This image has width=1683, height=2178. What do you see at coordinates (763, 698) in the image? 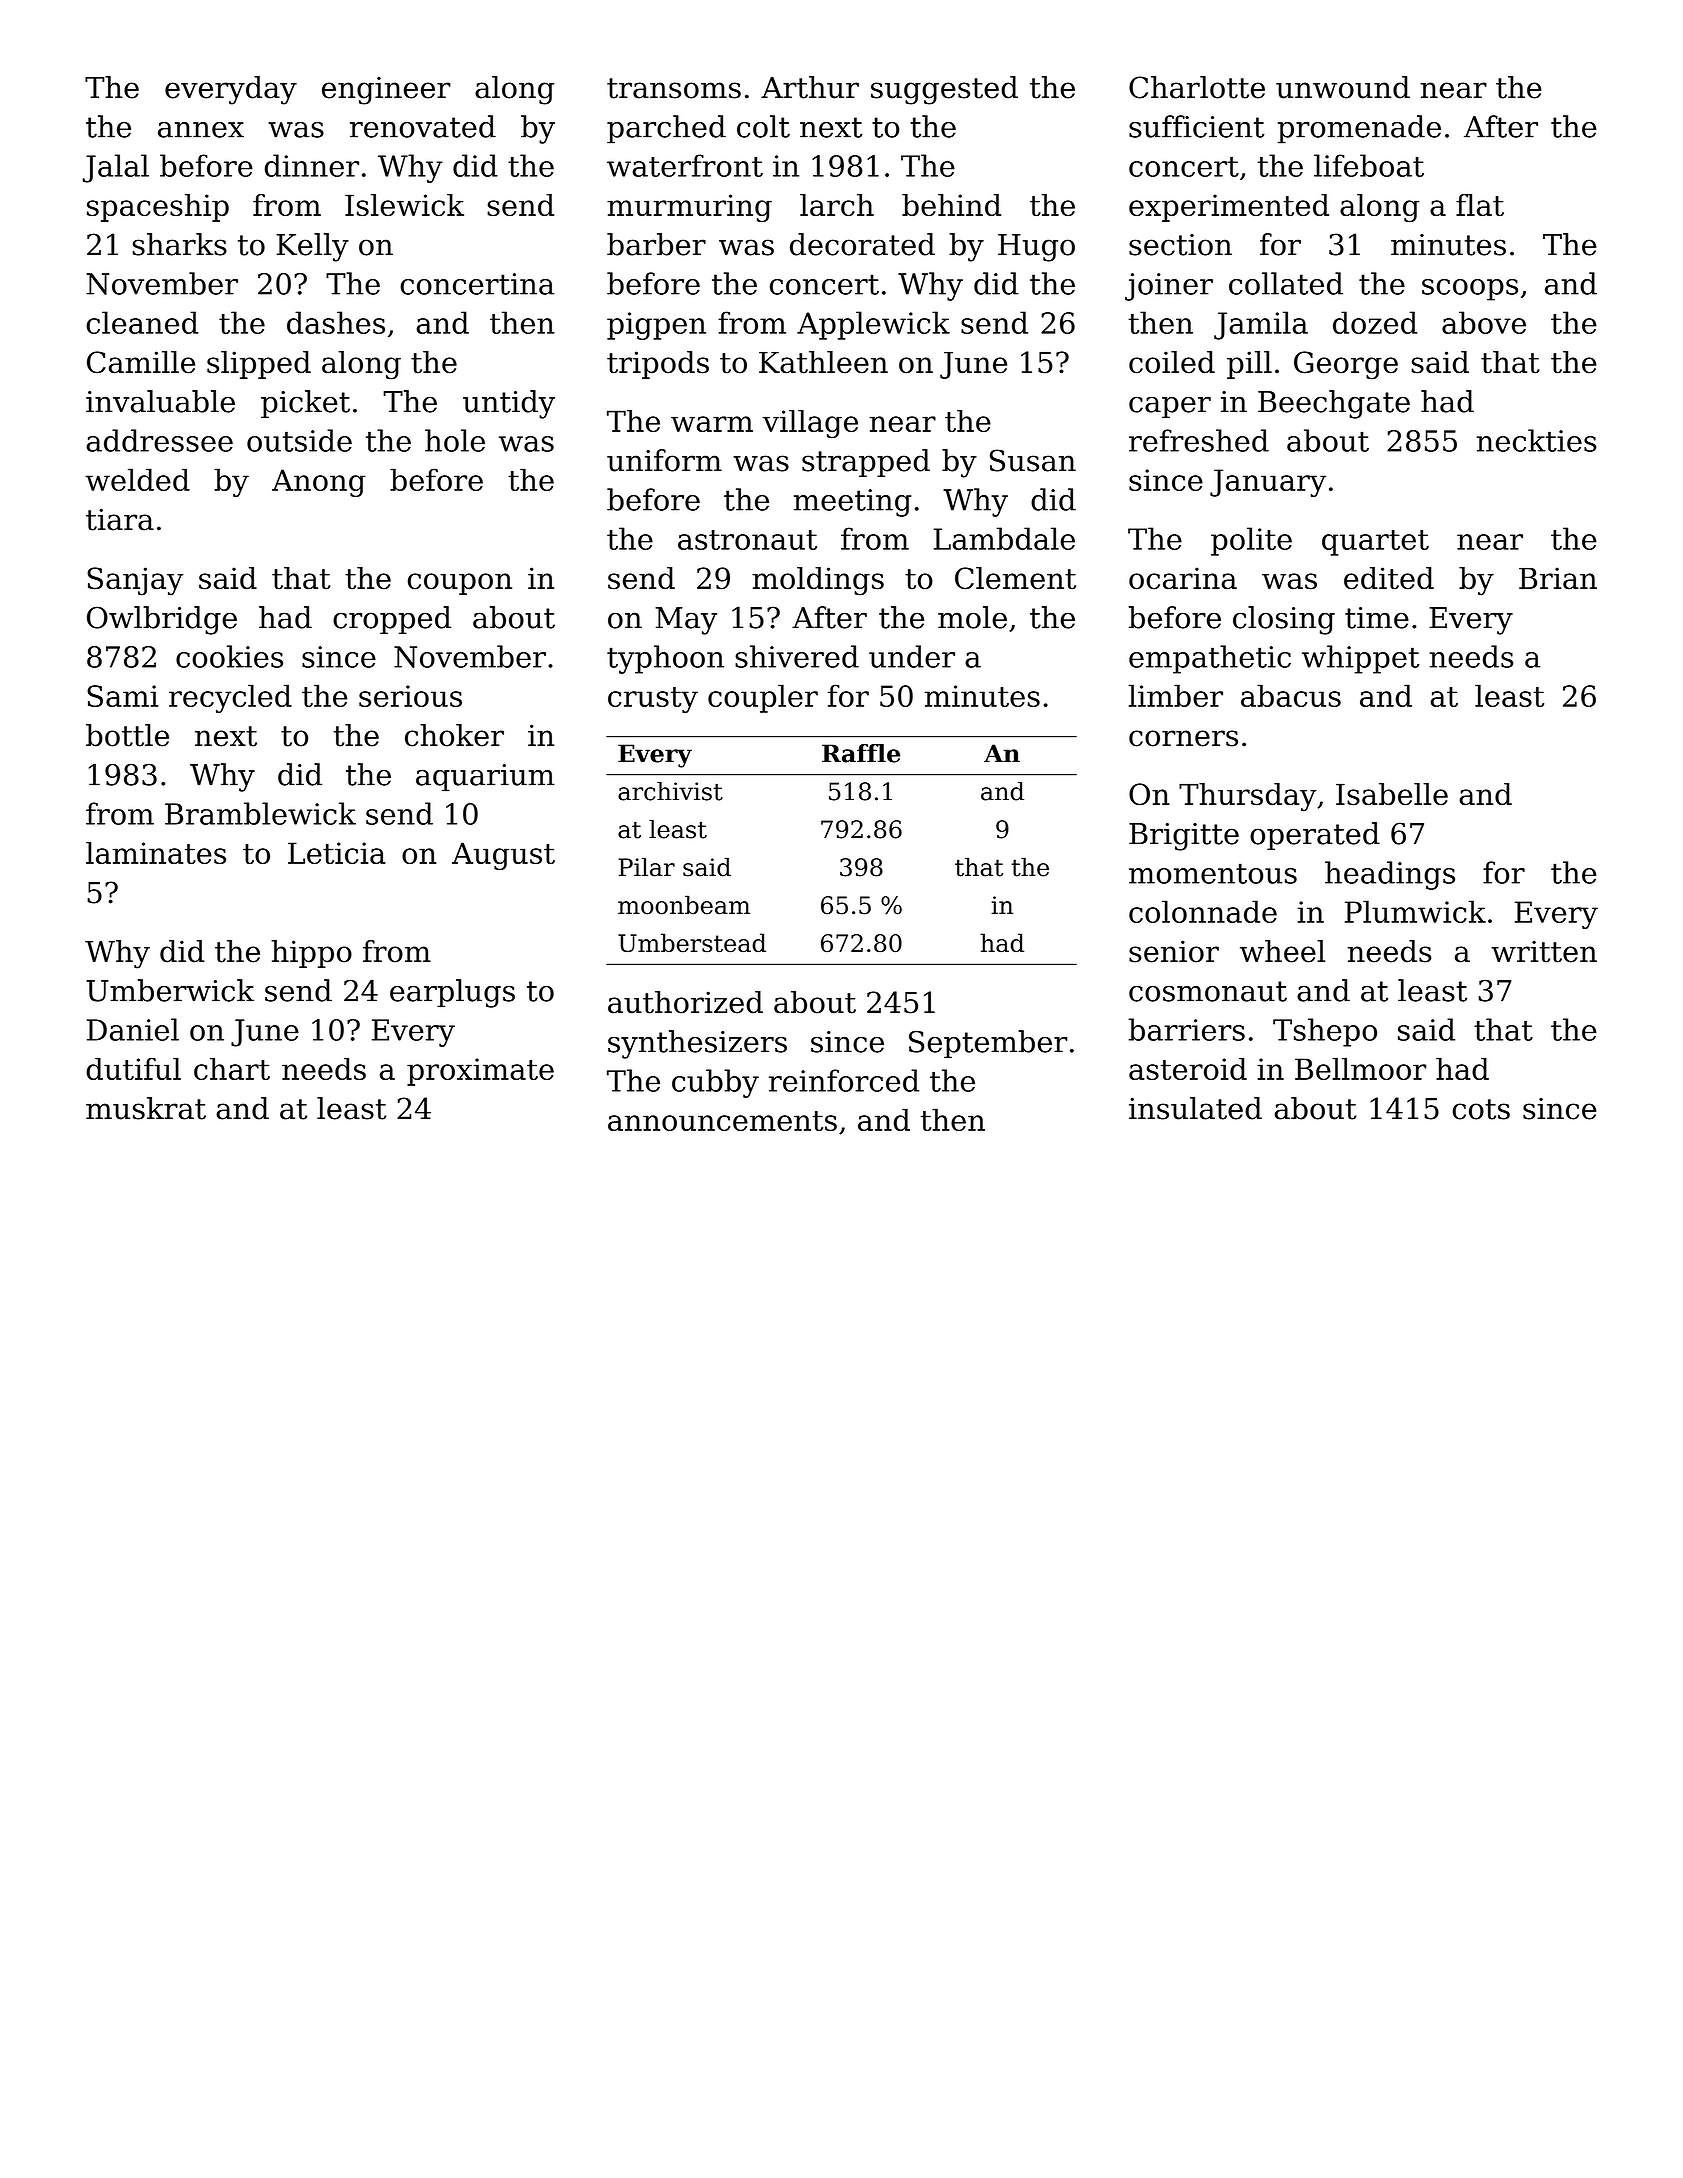
I see `coupler` at bounding box center [763, 698].
